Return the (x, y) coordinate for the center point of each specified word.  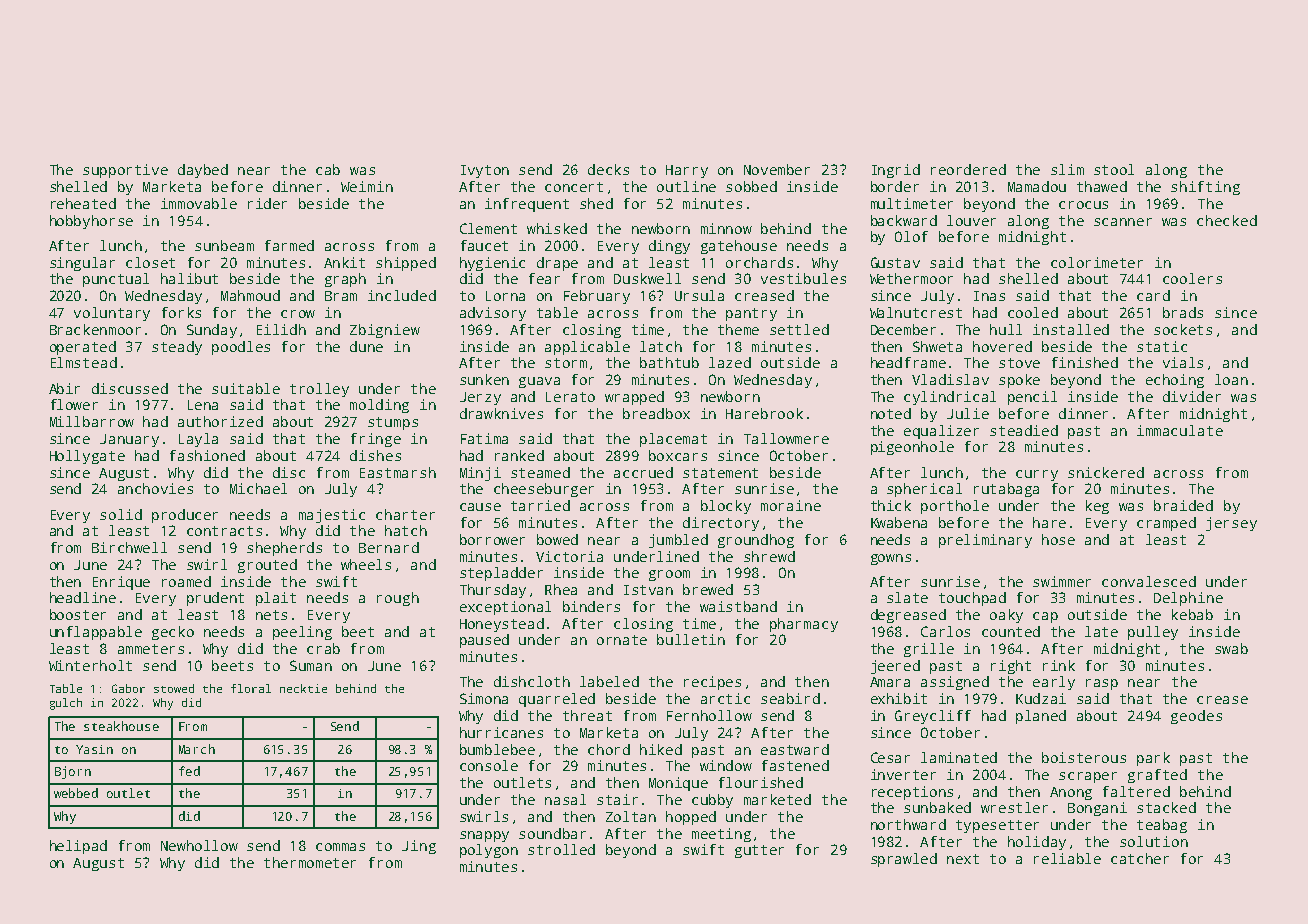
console (489, 765)
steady (177, 348)
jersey (1231, 524)
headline (83, 597)
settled (799, 329)
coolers (1192, 278)
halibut (189, 278)
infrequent (527, 205)
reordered (968, 169)
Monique (678, 784)
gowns (891, 559)
